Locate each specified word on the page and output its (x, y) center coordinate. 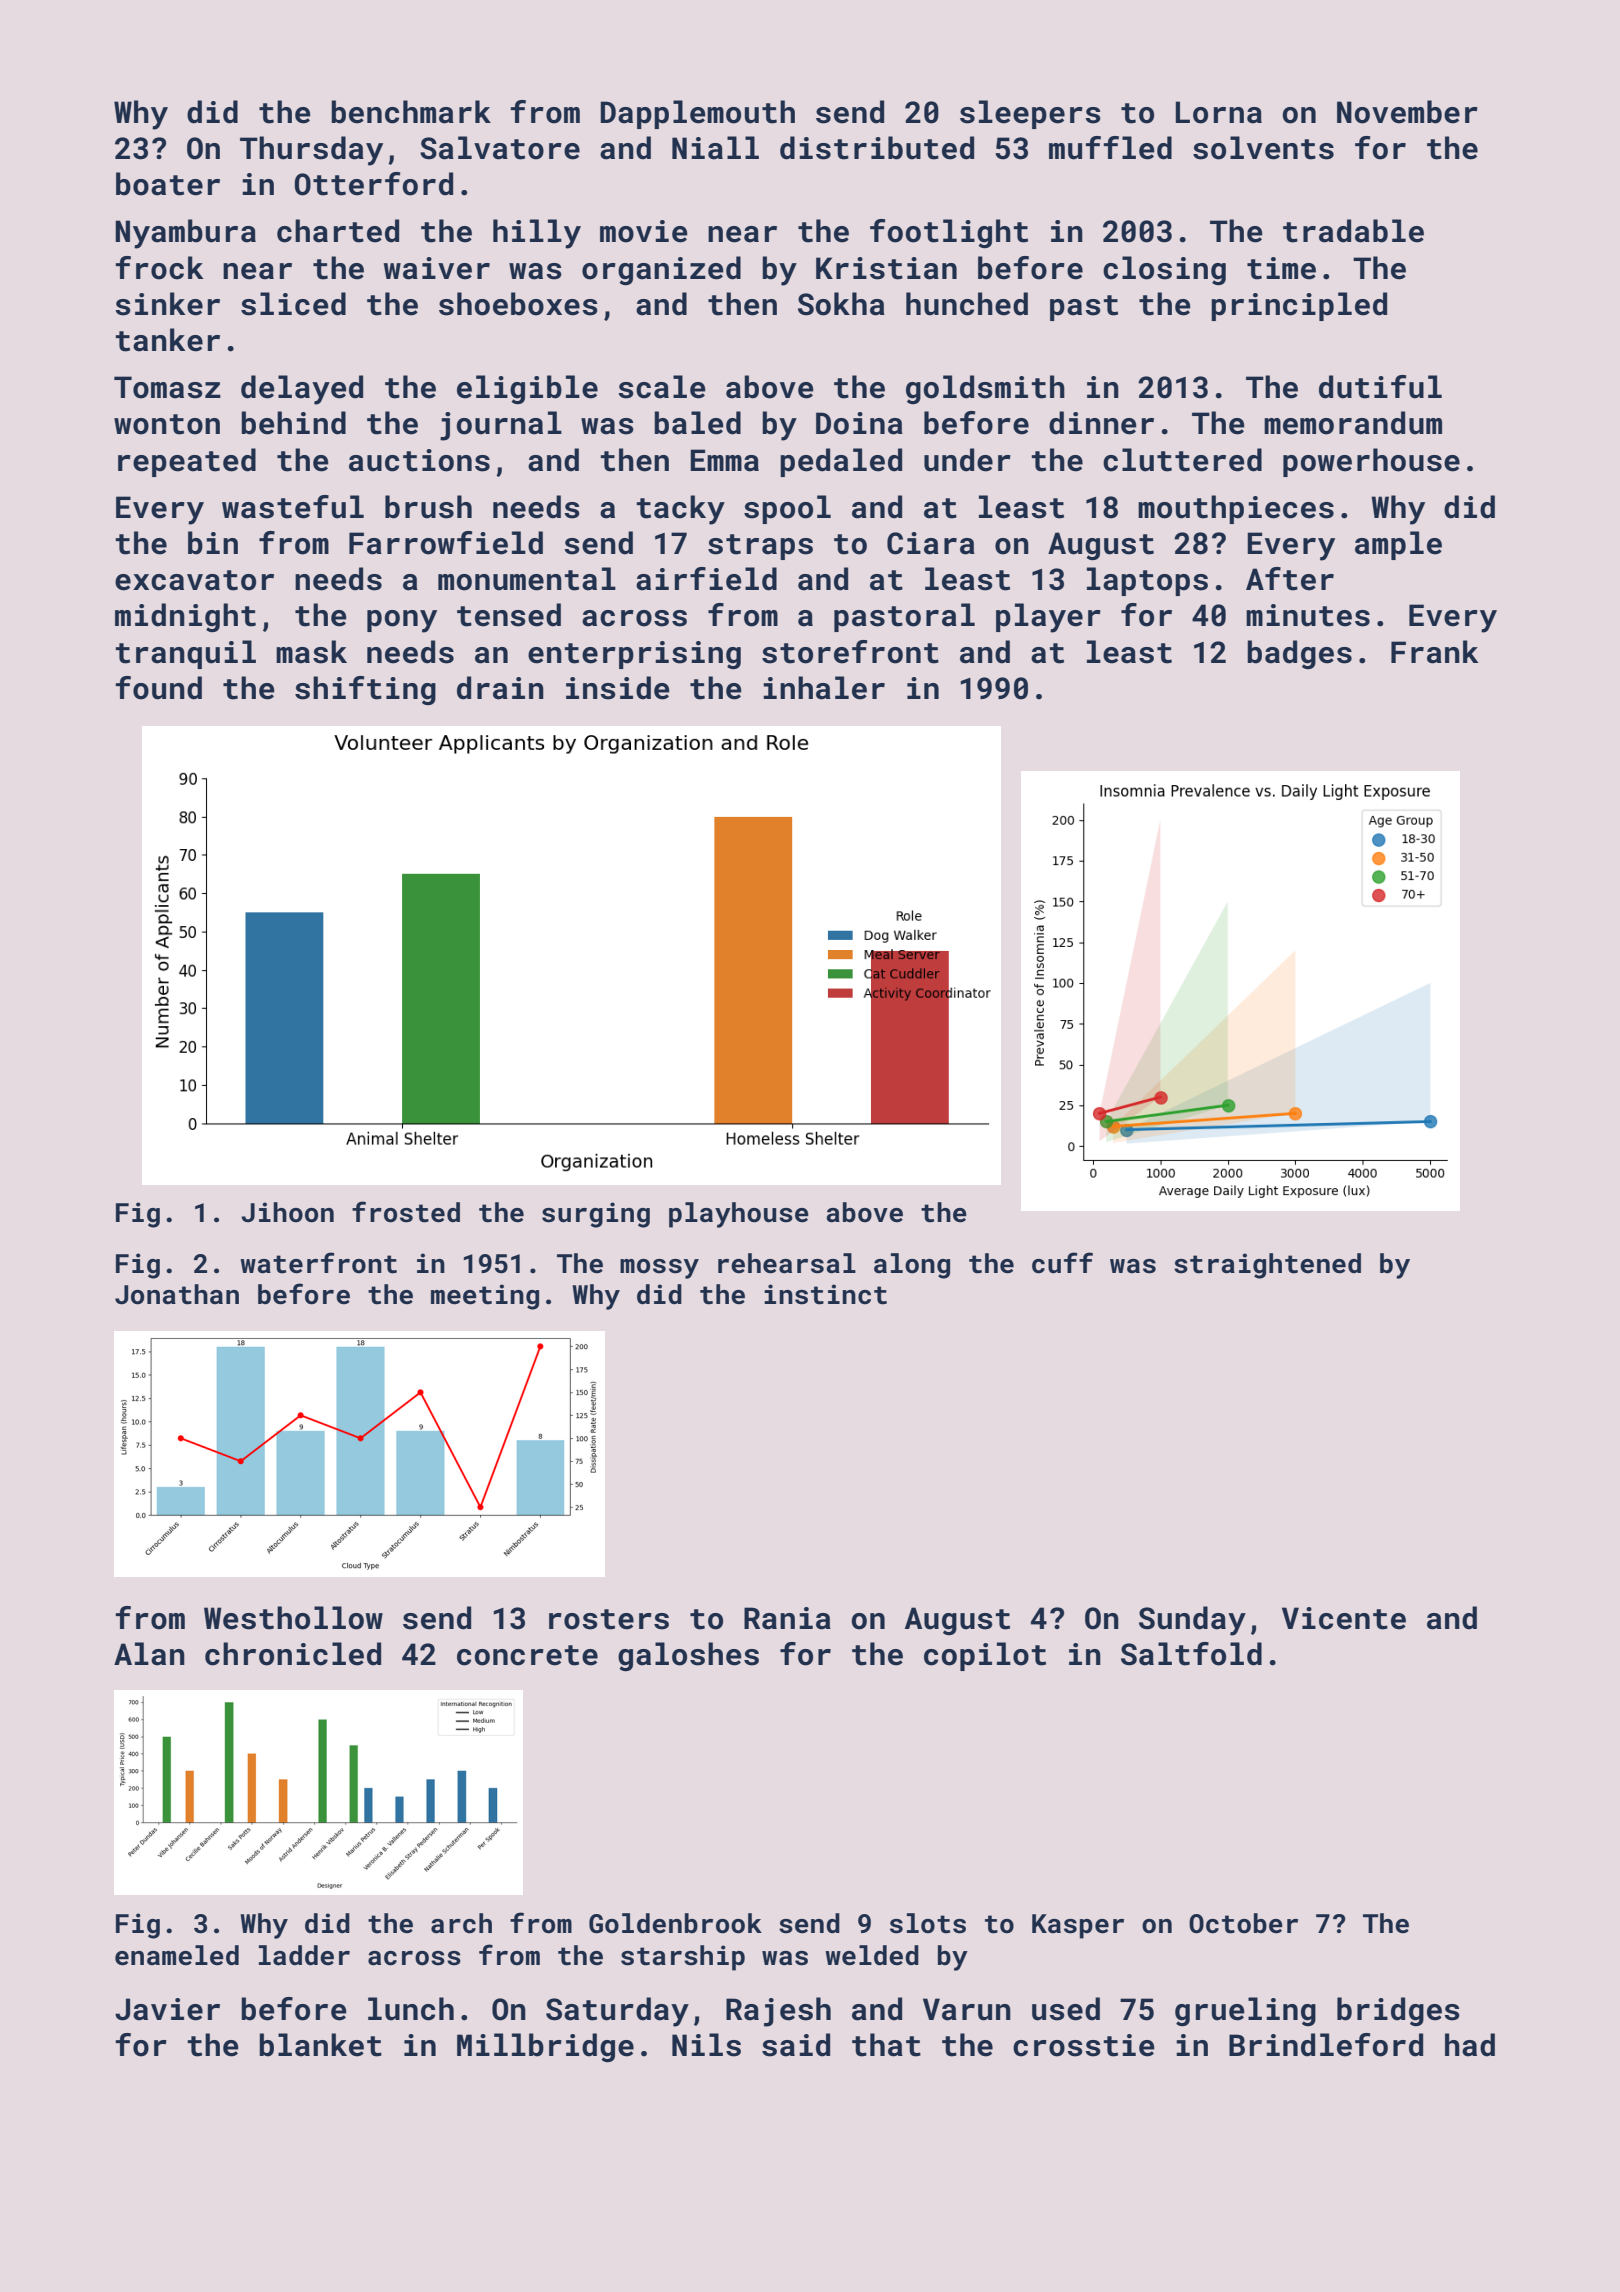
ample (1398, 545)
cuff (1062, 1263)
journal (501, 426)
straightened (1267, 1266)
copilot (985, 1656)
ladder (304, 1955)
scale (662, 387)
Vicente (1344, 1618)
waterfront (318, 1263)
